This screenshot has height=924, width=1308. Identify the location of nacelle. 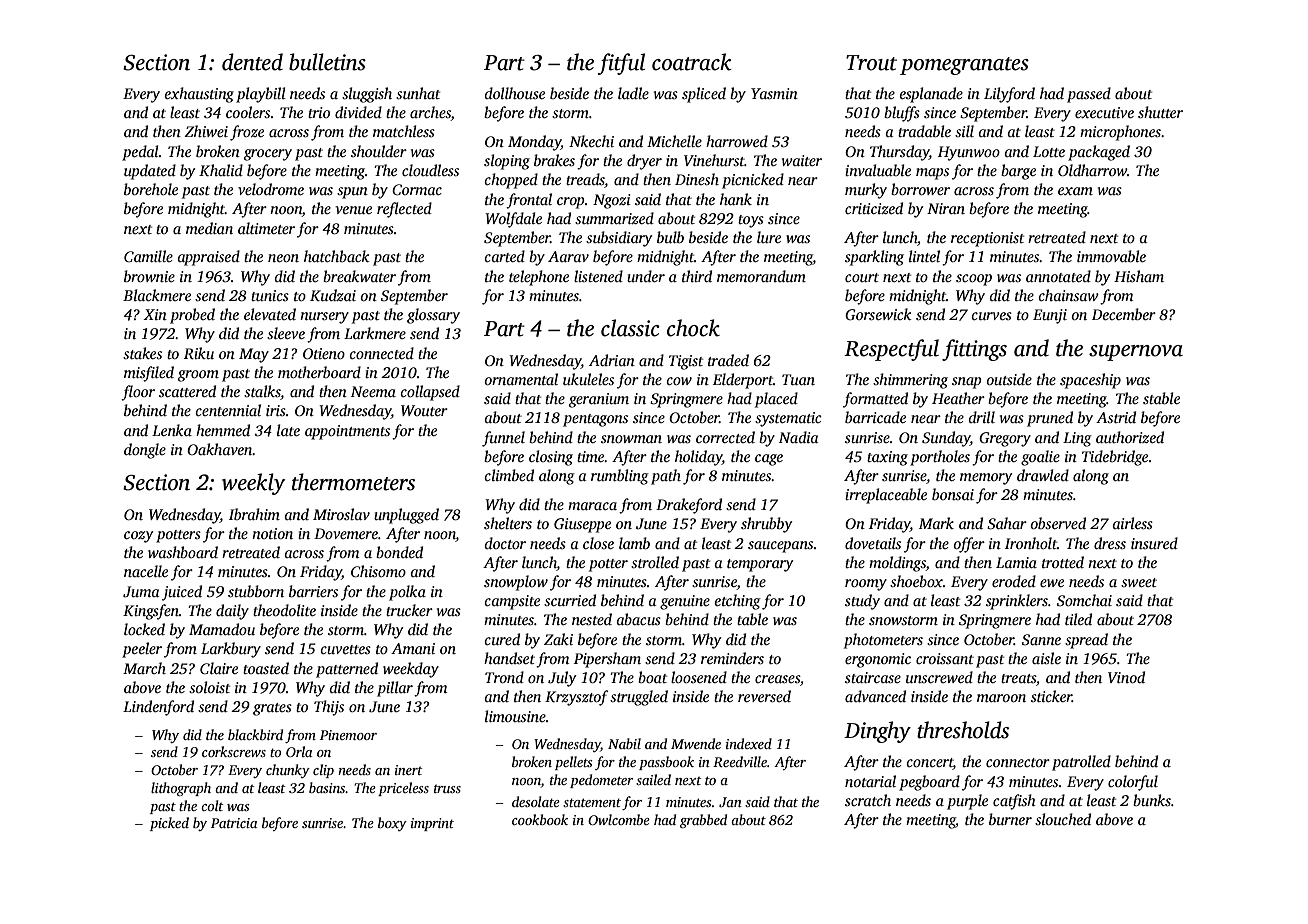
(146, 571).
